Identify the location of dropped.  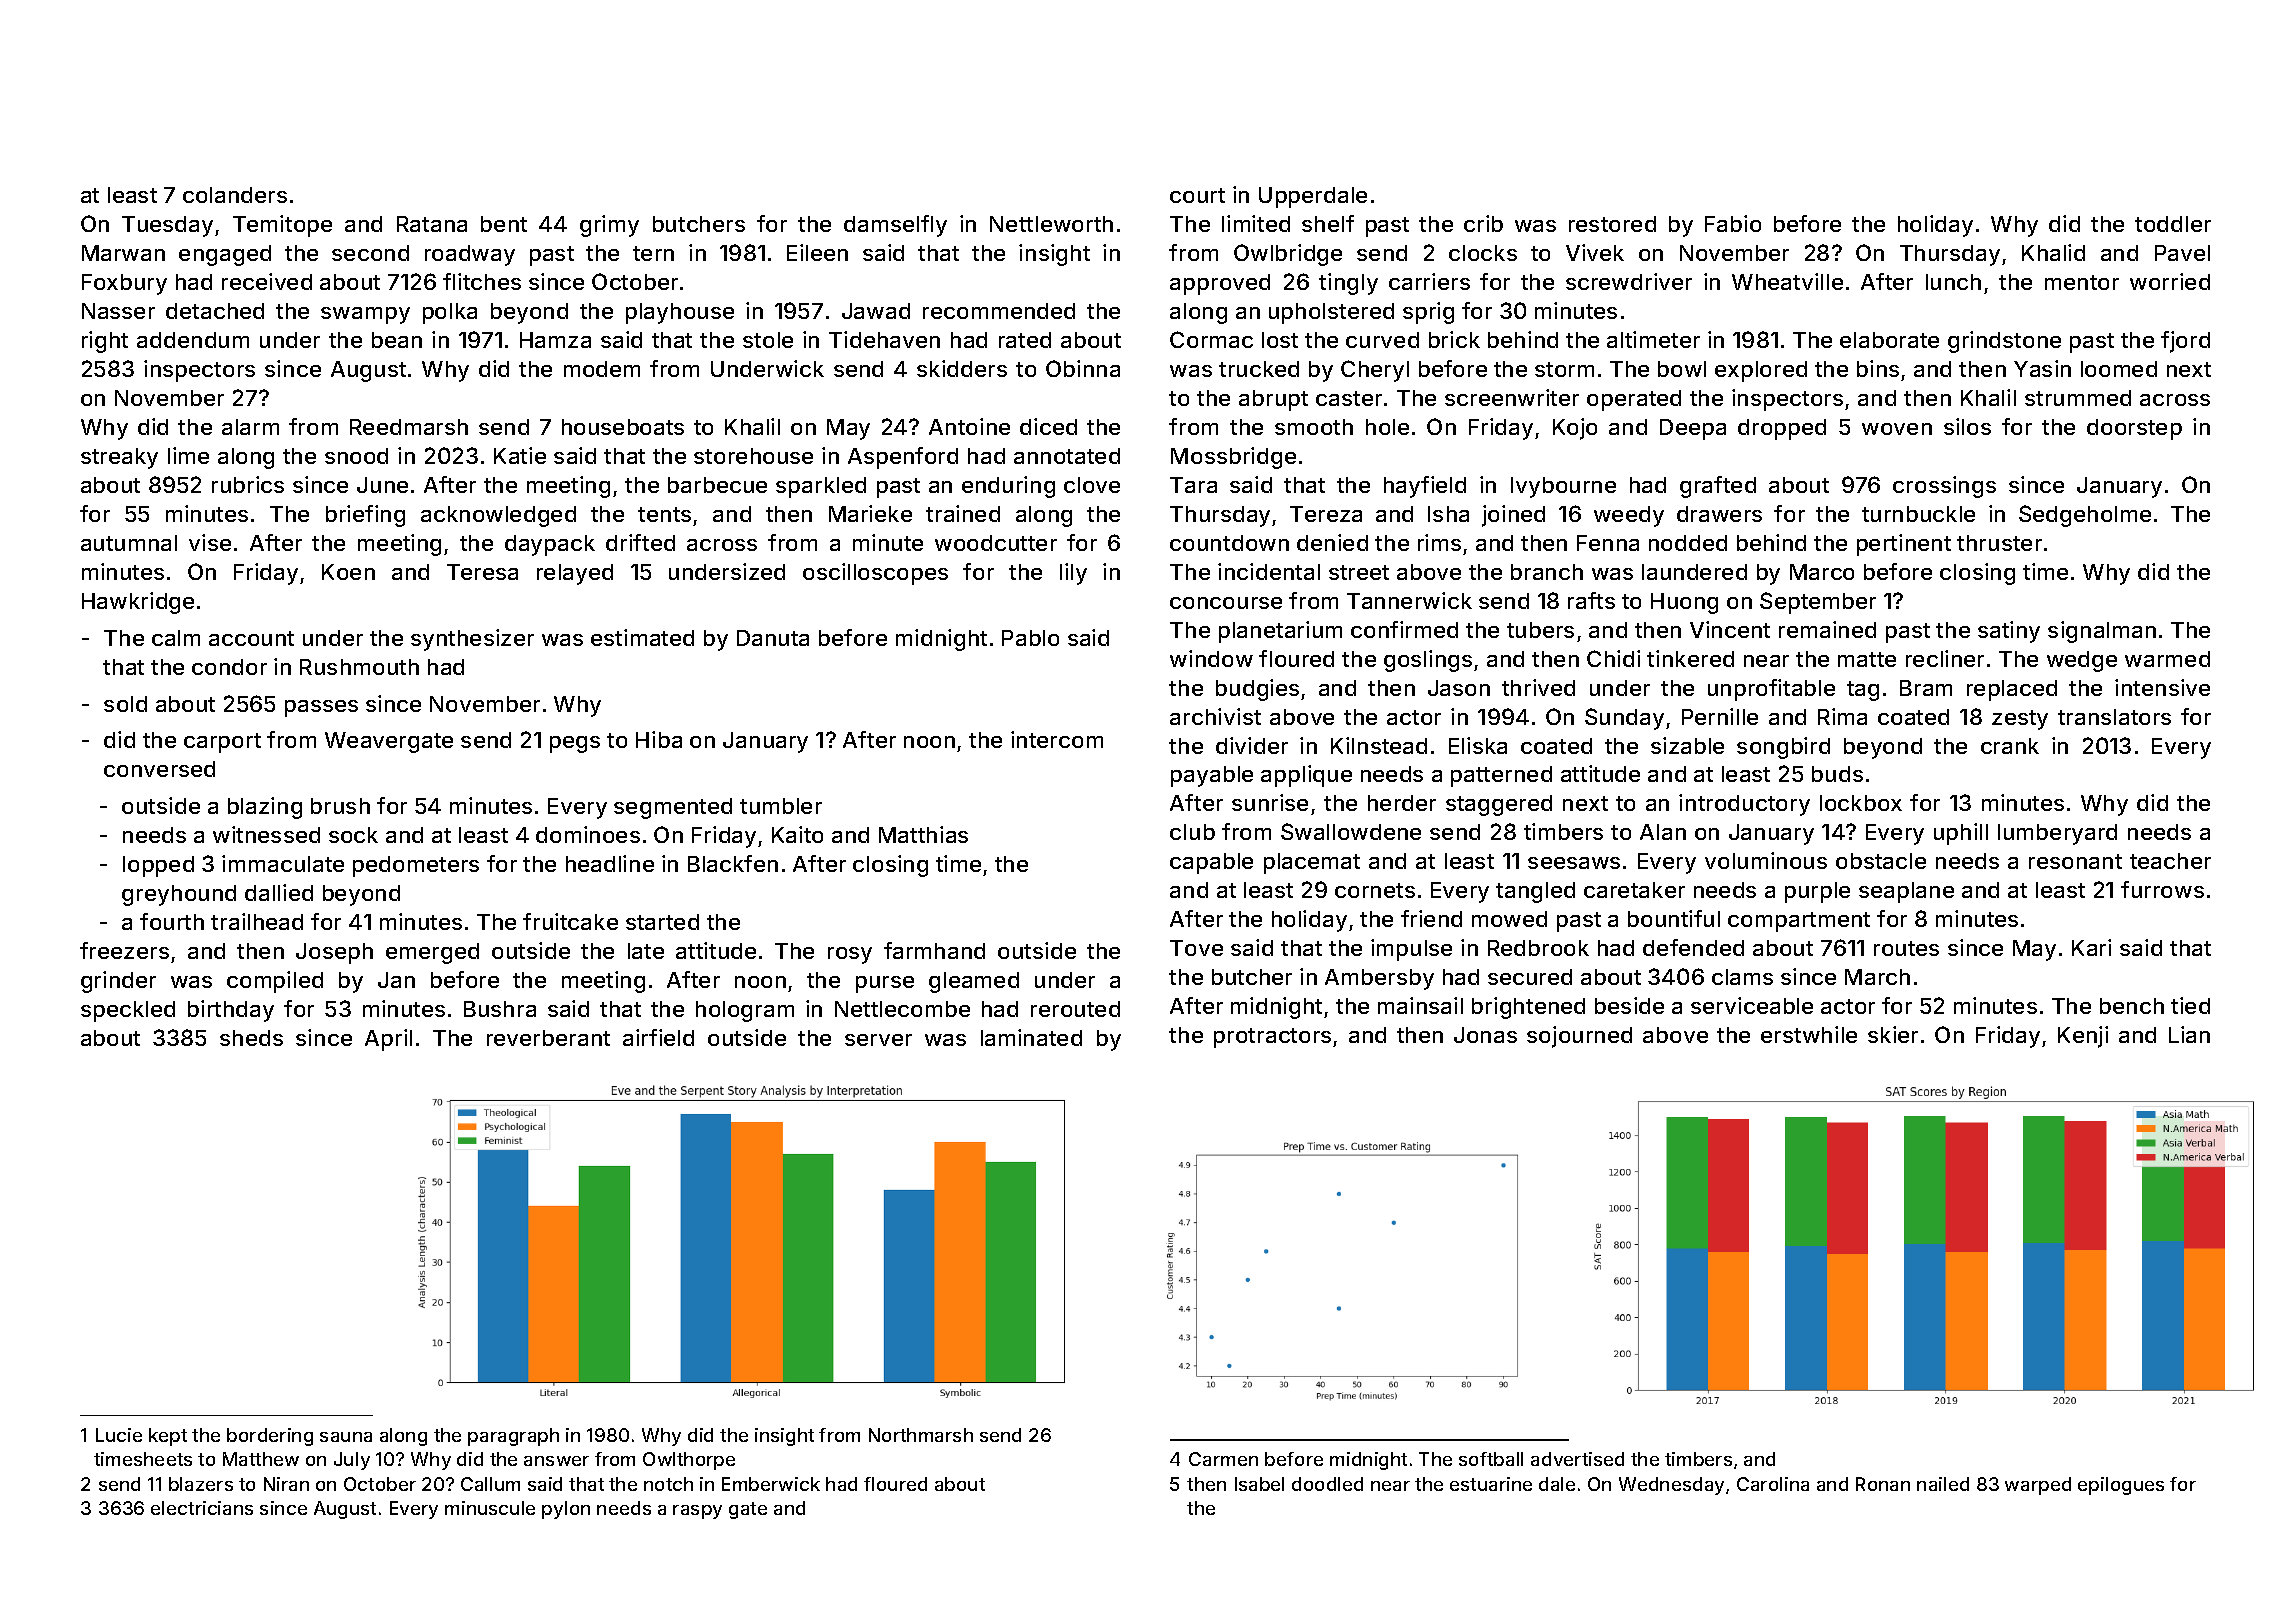
(1782, 429).
